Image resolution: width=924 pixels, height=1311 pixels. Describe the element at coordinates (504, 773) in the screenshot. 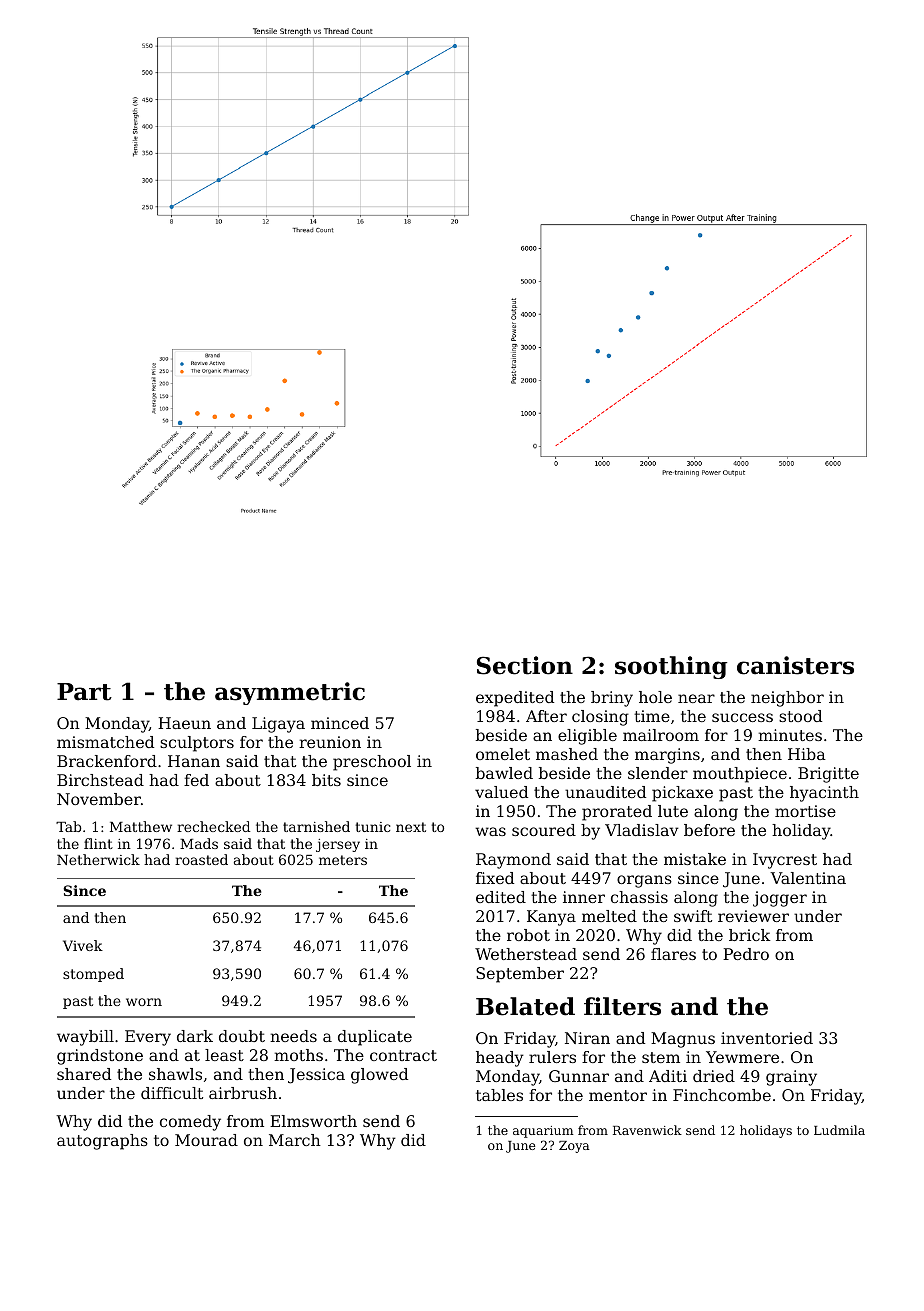

I see `bawled` at that location.
